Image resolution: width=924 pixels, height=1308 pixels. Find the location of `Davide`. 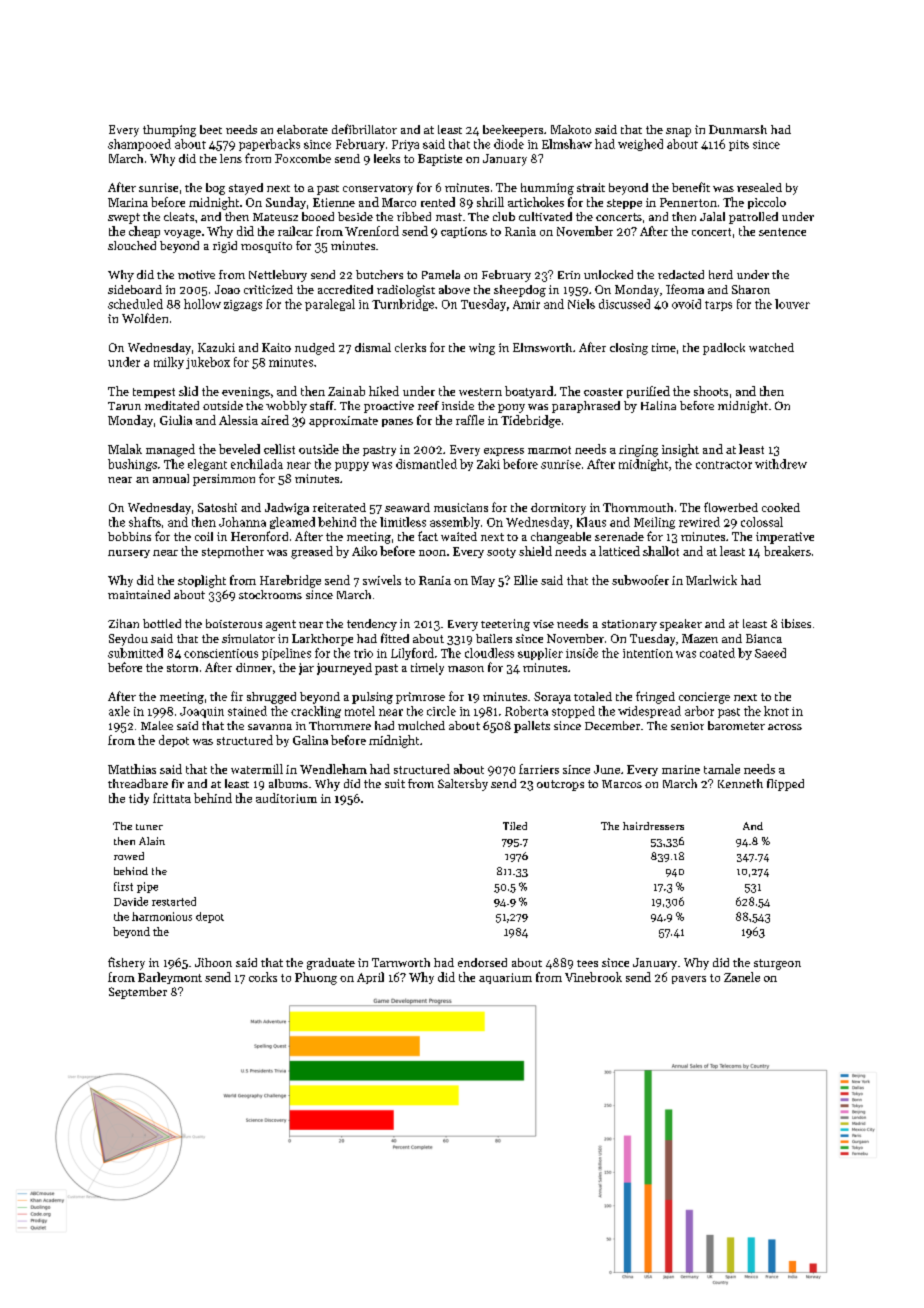

Davide is located at coordinates (131, 901).
